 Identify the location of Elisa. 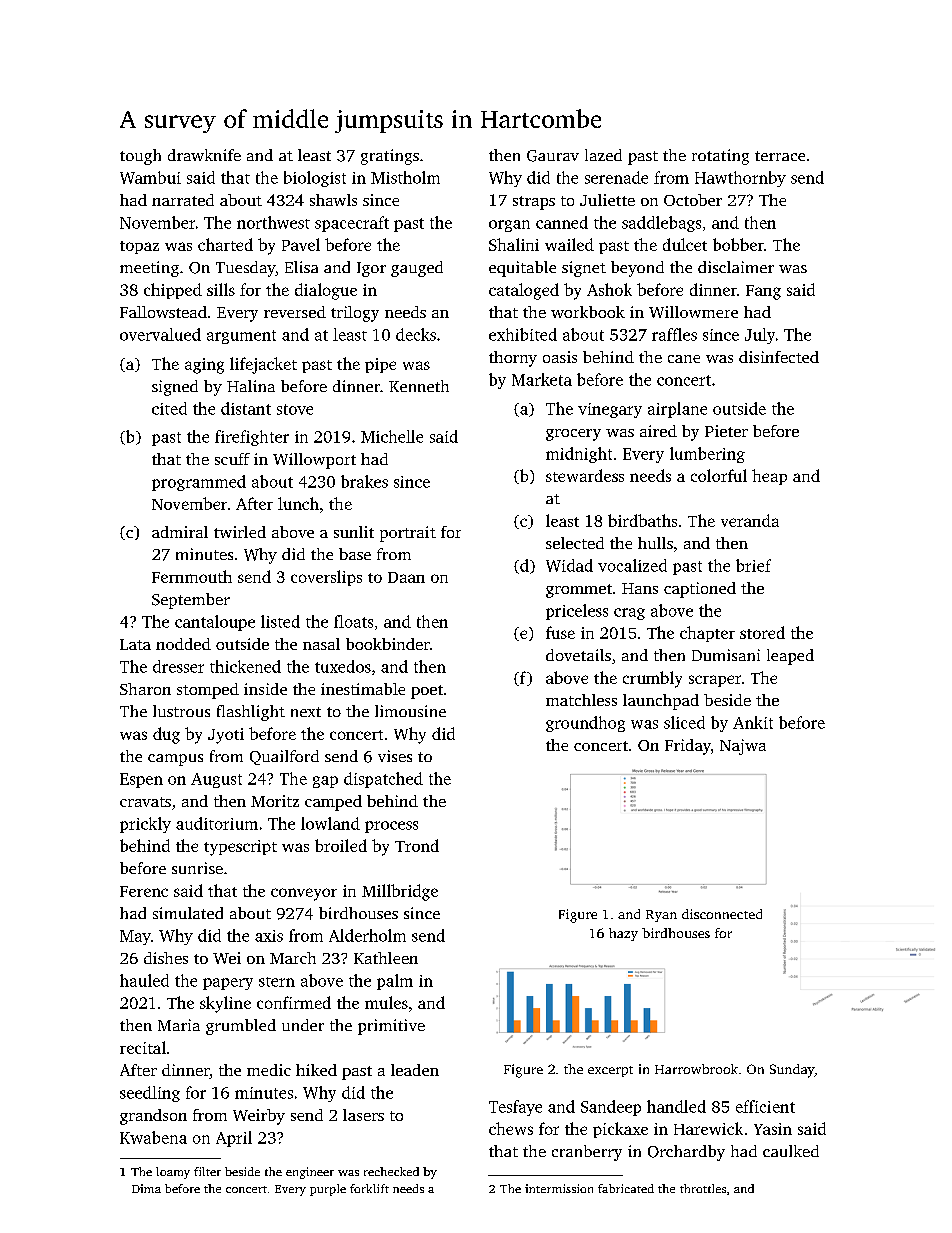
(301, 267).
